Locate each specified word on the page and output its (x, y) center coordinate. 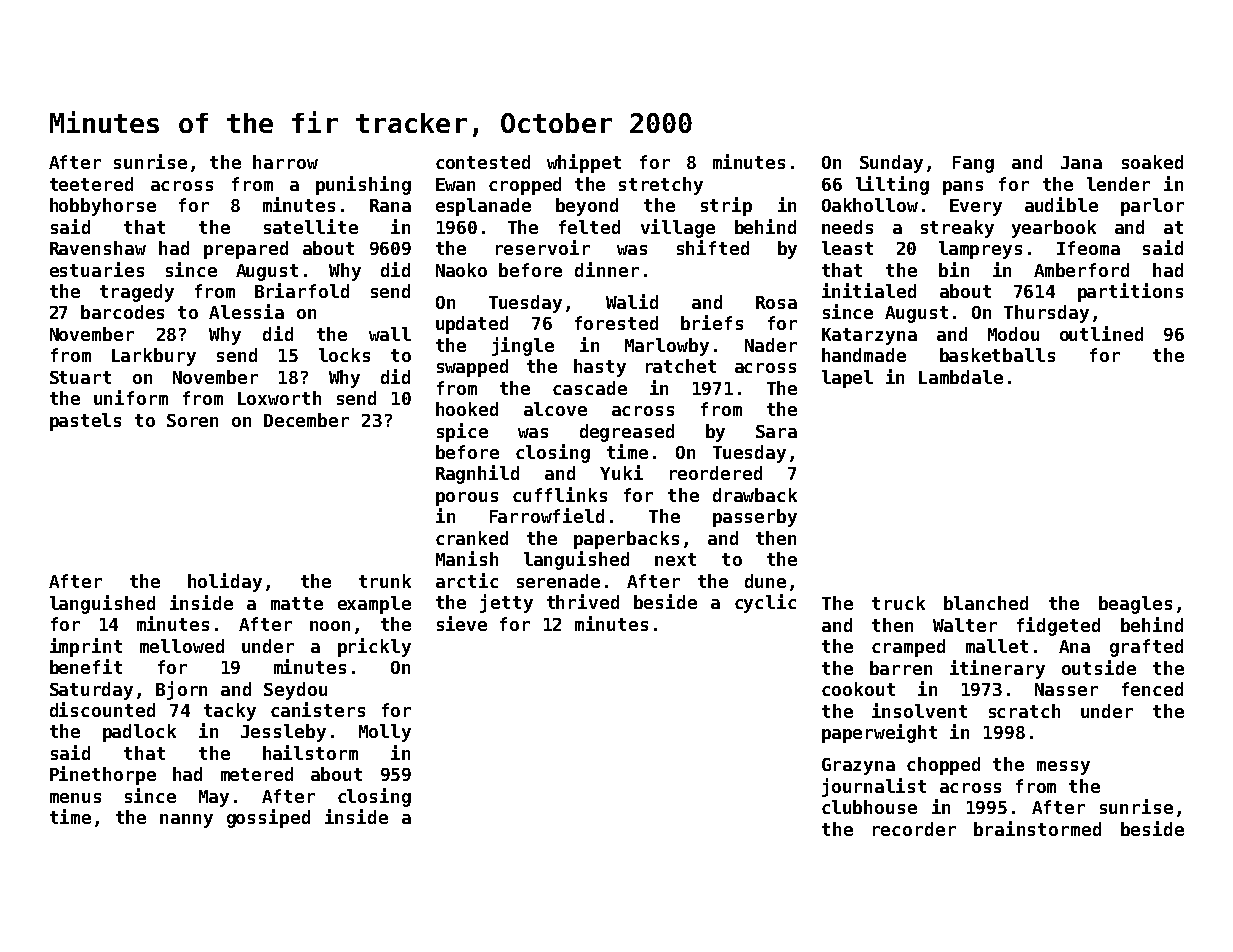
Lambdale (961, 377)
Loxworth (279, 398)
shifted (713, 247)
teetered (91, 184)
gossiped (268, 818)
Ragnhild (477, 474)
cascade (590, 388)
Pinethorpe (103, 775)
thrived (583, 601)
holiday (225, 582)
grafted (1146, 648)
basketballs (997, 355)
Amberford (1081, 270)
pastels (85, 422)
